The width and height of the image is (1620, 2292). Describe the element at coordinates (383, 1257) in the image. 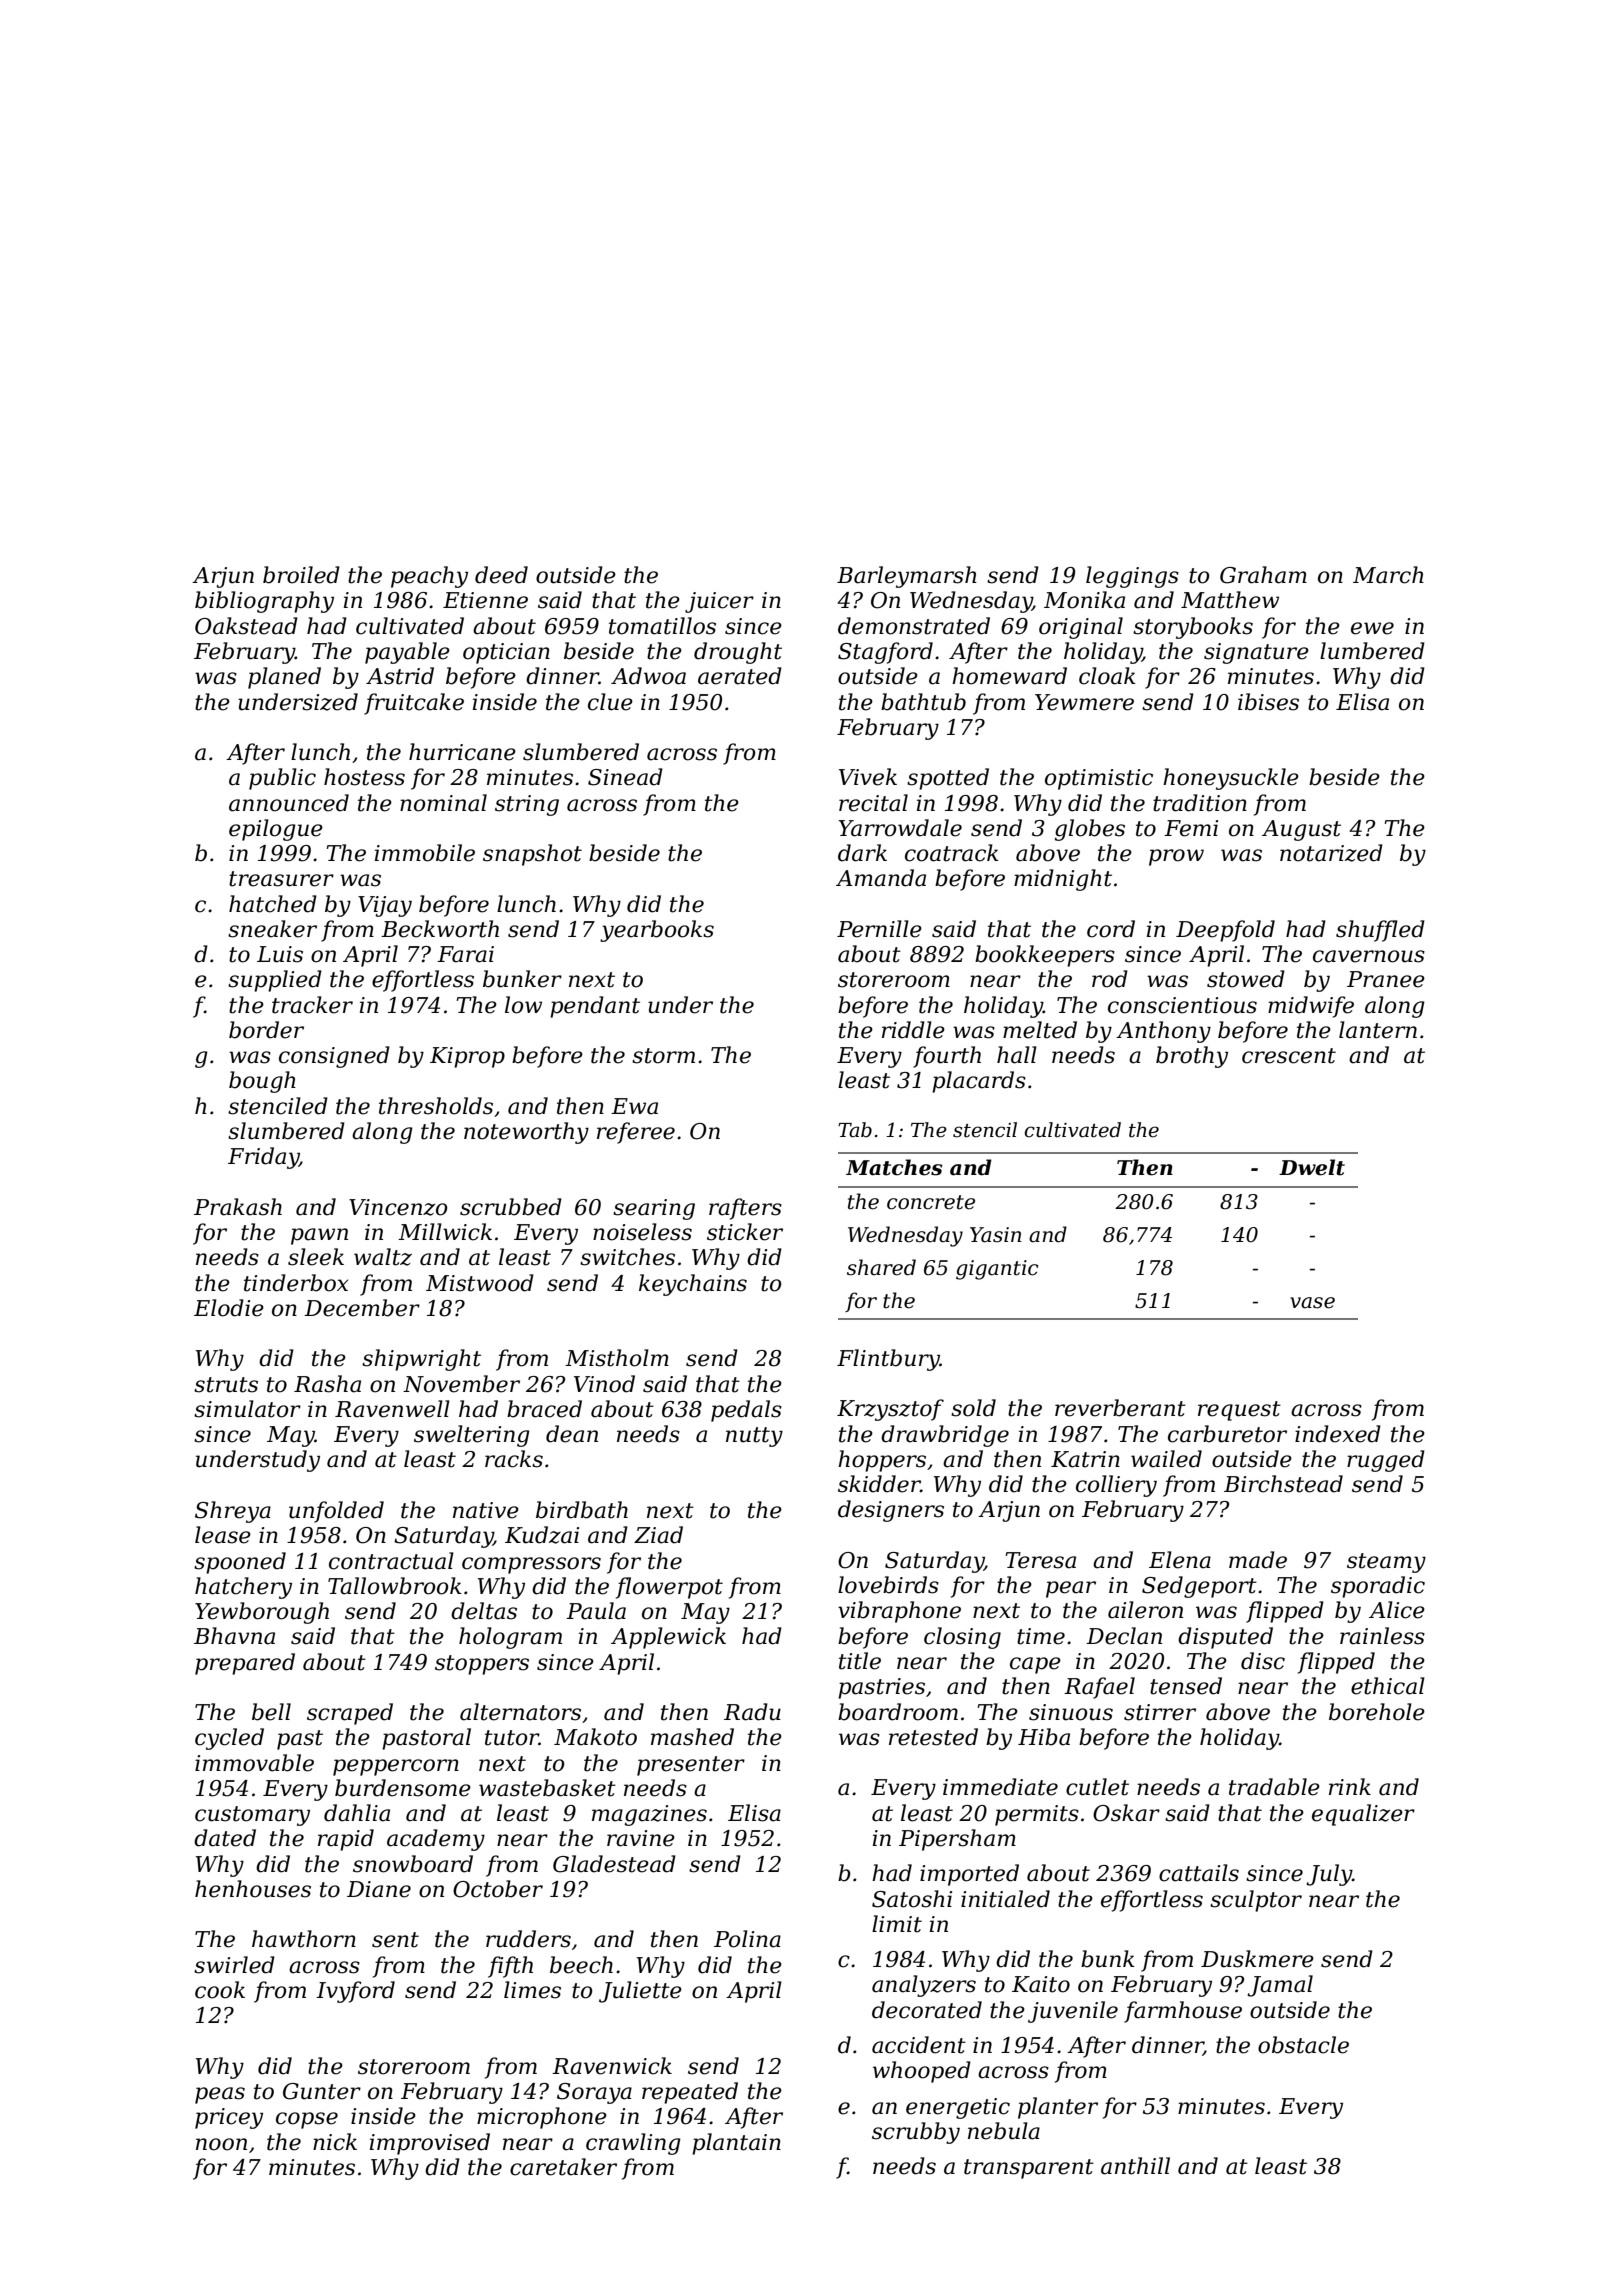

I see `waltz` at that location.
